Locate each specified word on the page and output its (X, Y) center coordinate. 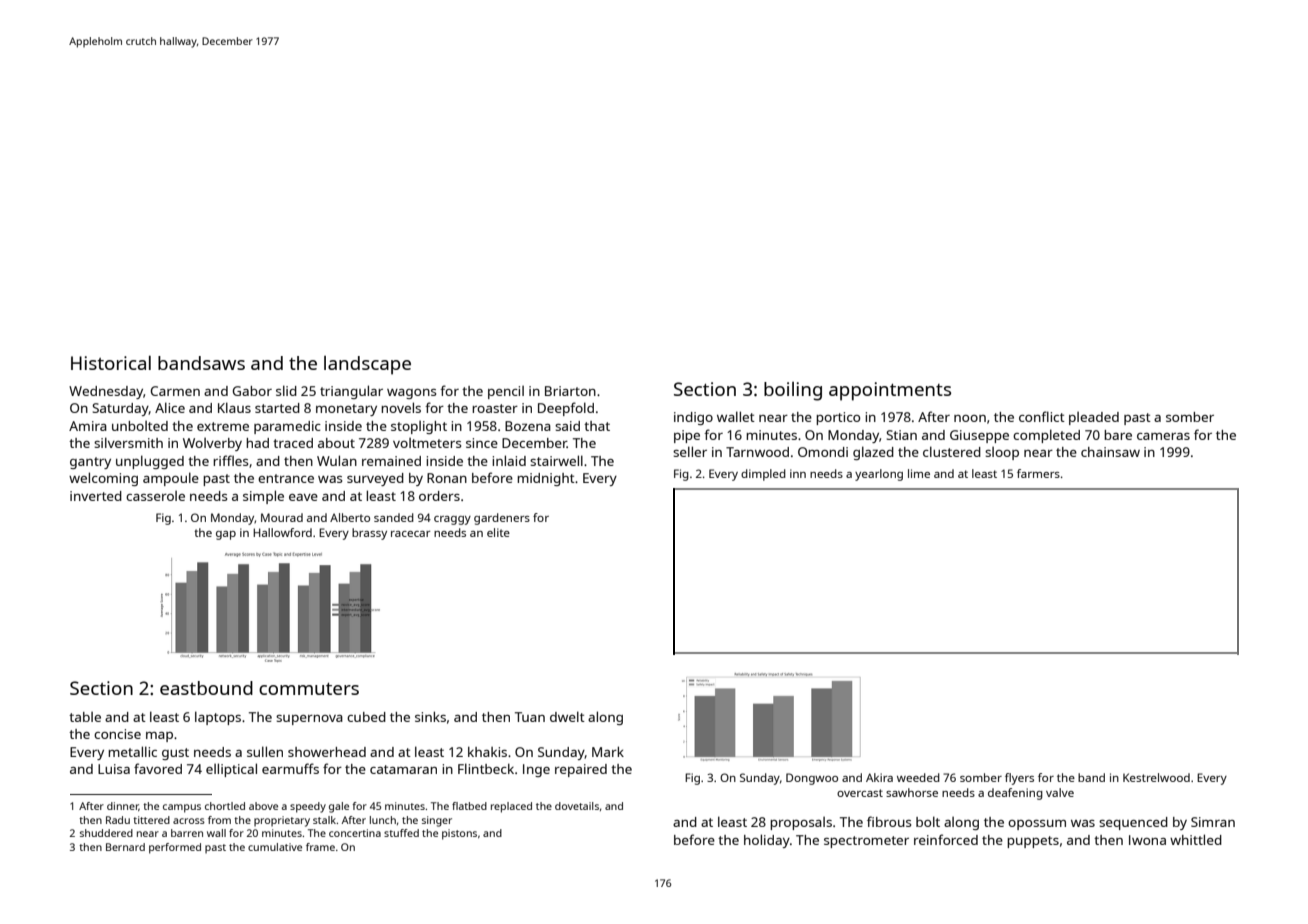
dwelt (567, 716)
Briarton (570, 391)
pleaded (1094, 418)
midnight (546, 479)
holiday (767, 841)
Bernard (125, 847)
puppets (1033, 842)
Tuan (530, 717)
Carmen (175, 391)
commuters (309, 689)
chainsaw (1110, 452)
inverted (96, 496)
